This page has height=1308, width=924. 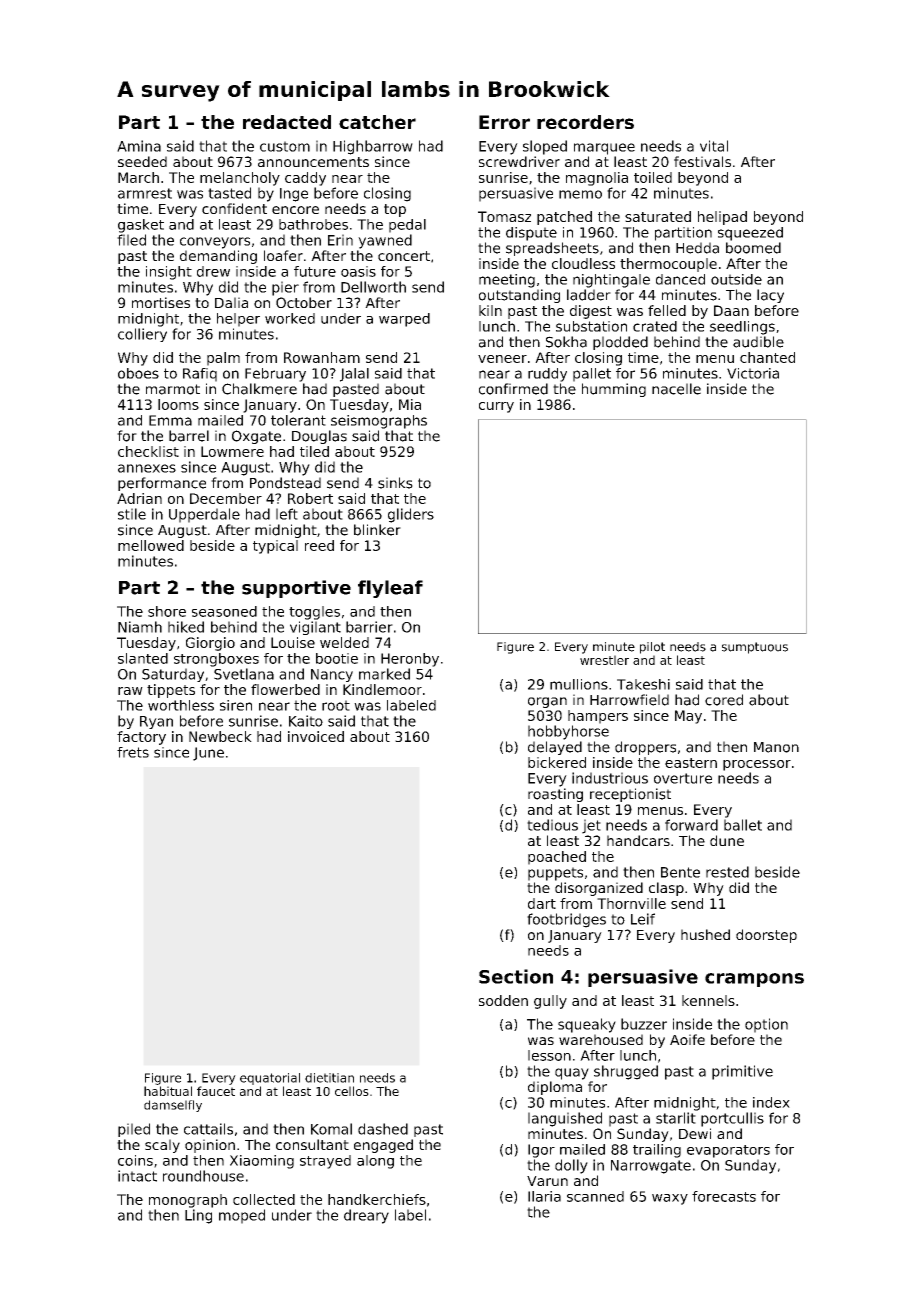 I want to click on encore, so click(x=295, y=210).
